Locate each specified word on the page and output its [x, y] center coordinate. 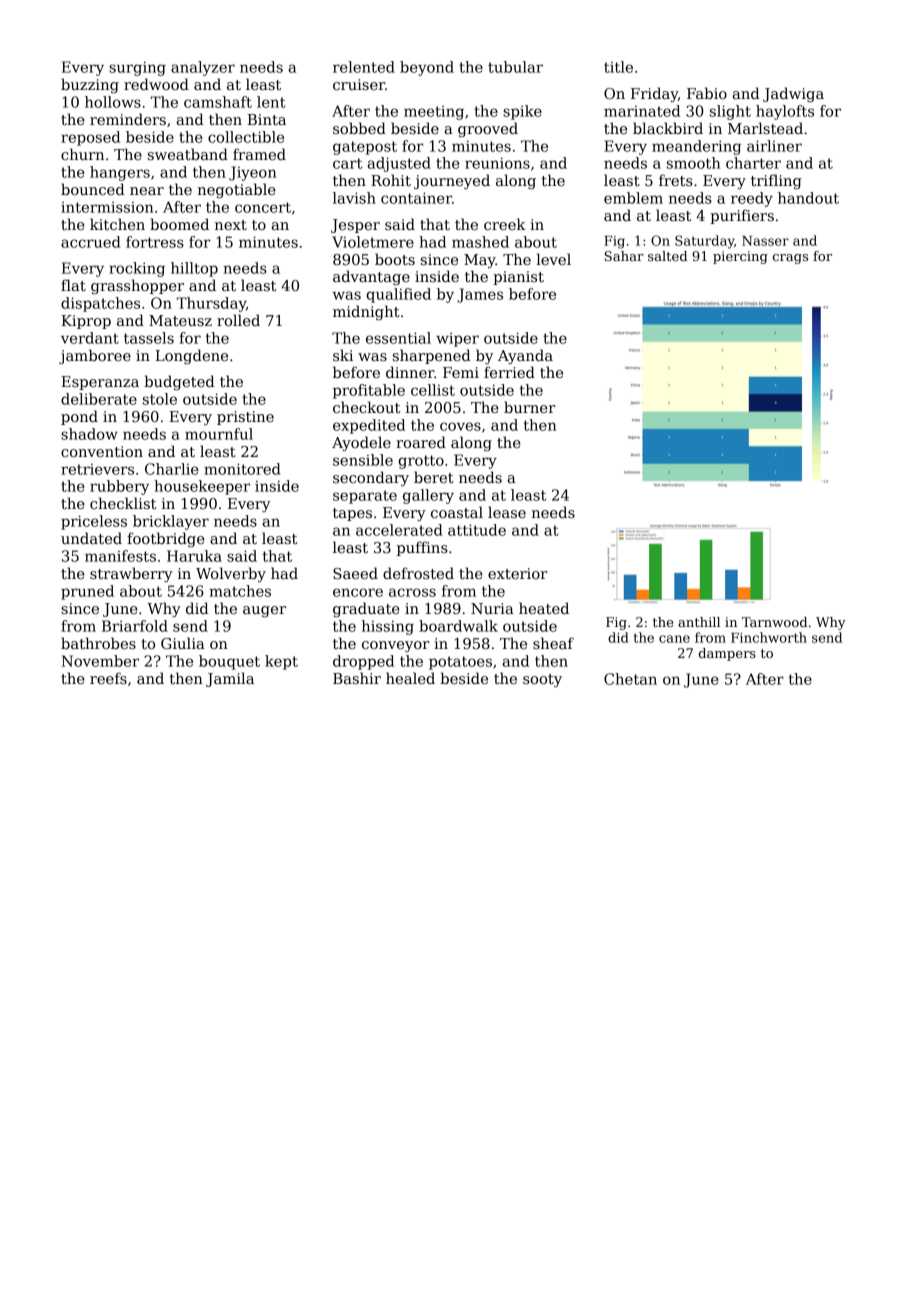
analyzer [203, 68]
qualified [398, 295]
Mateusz [180, 320]
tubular [515, 67]
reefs [108, 678]
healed [410, 678]
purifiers [742, 216]
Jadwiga [793, 94]
